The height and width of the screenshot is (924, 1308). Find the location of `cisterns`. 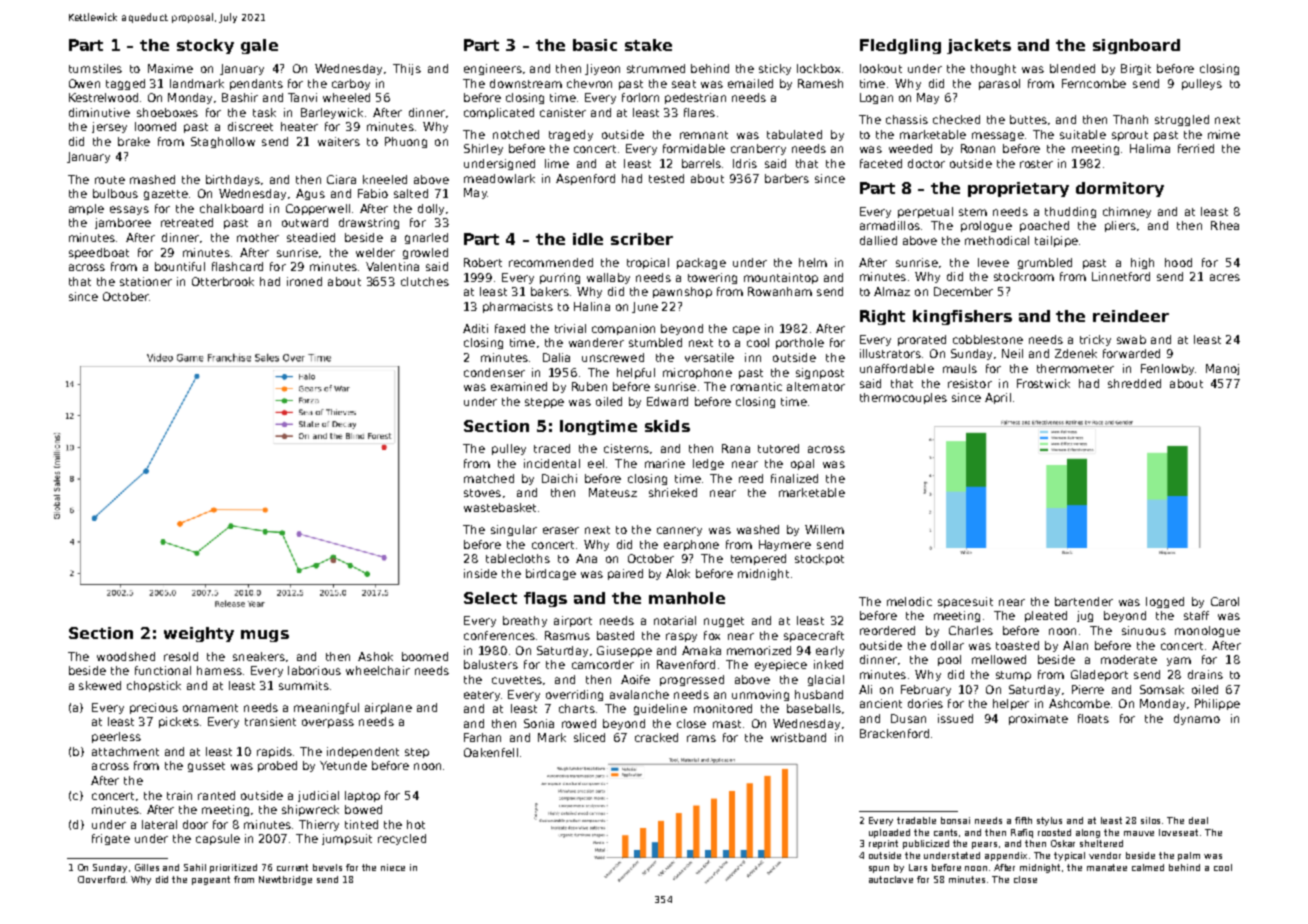

cisterns is located at coordinates (626, 448).
